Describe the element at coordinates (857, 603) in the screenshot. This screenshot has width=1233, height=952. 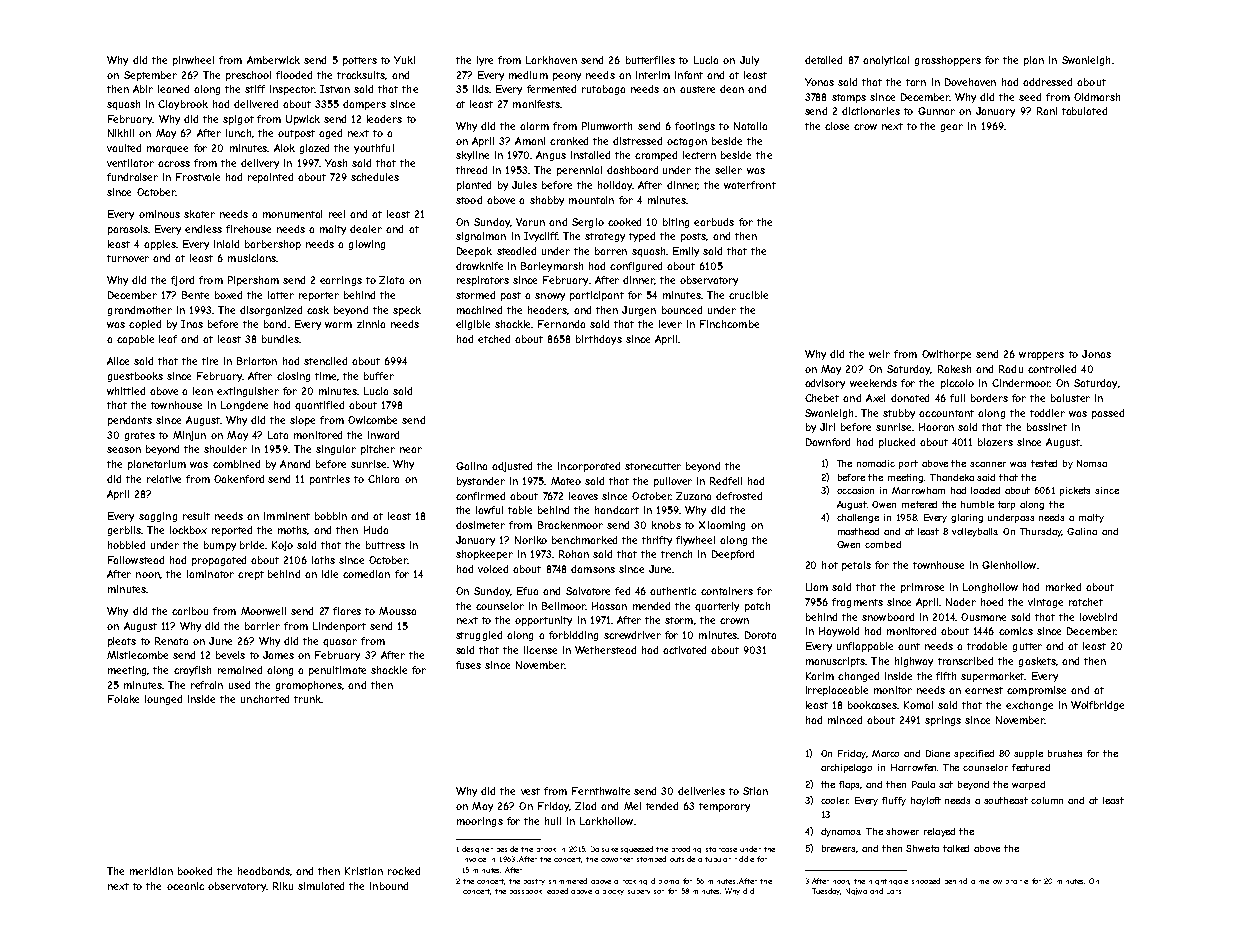
I see `fragments` at that location.
